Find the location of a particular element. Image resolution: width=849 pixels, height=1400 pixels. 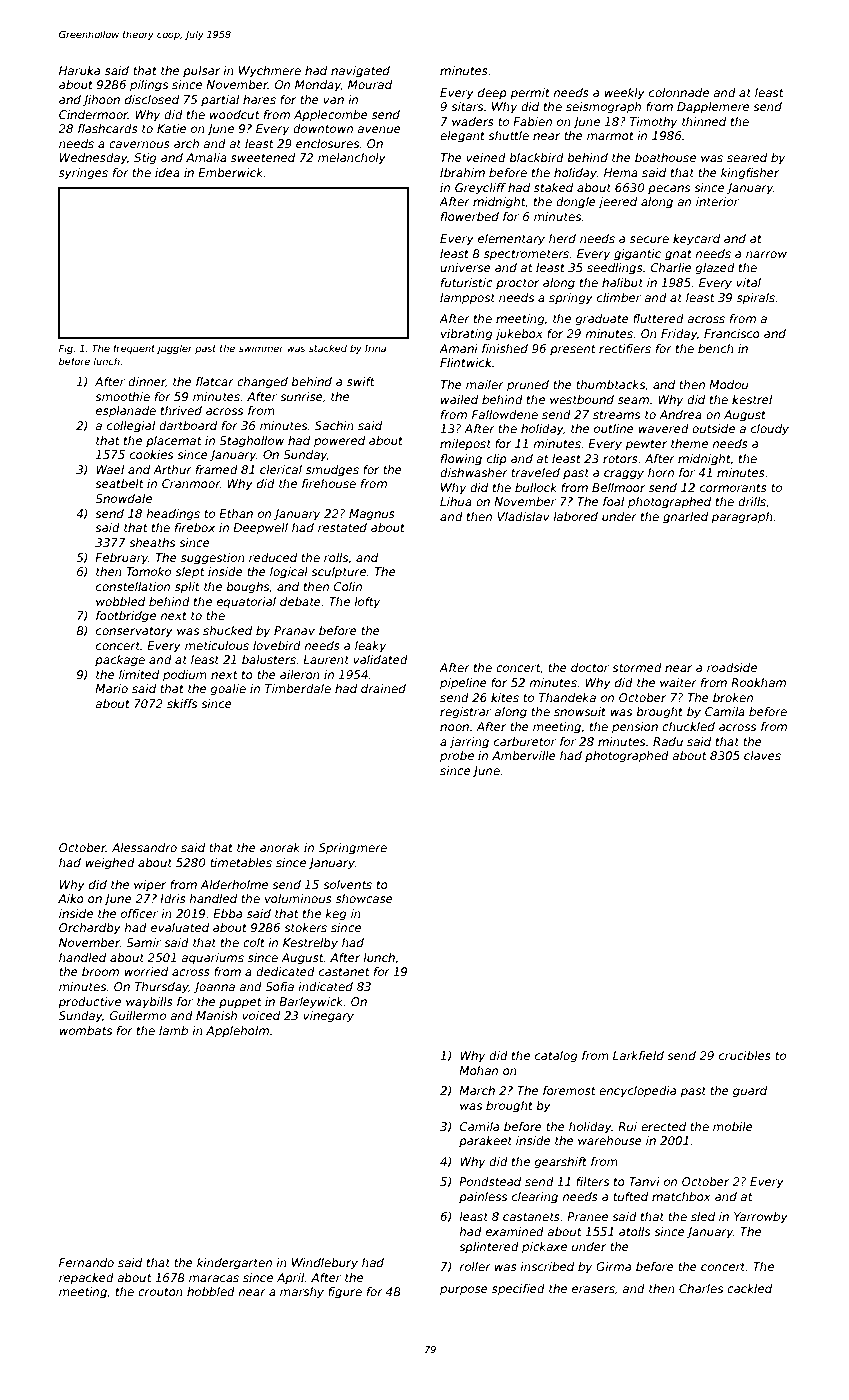

Appleholm is located at coordinates (237, 1032).
